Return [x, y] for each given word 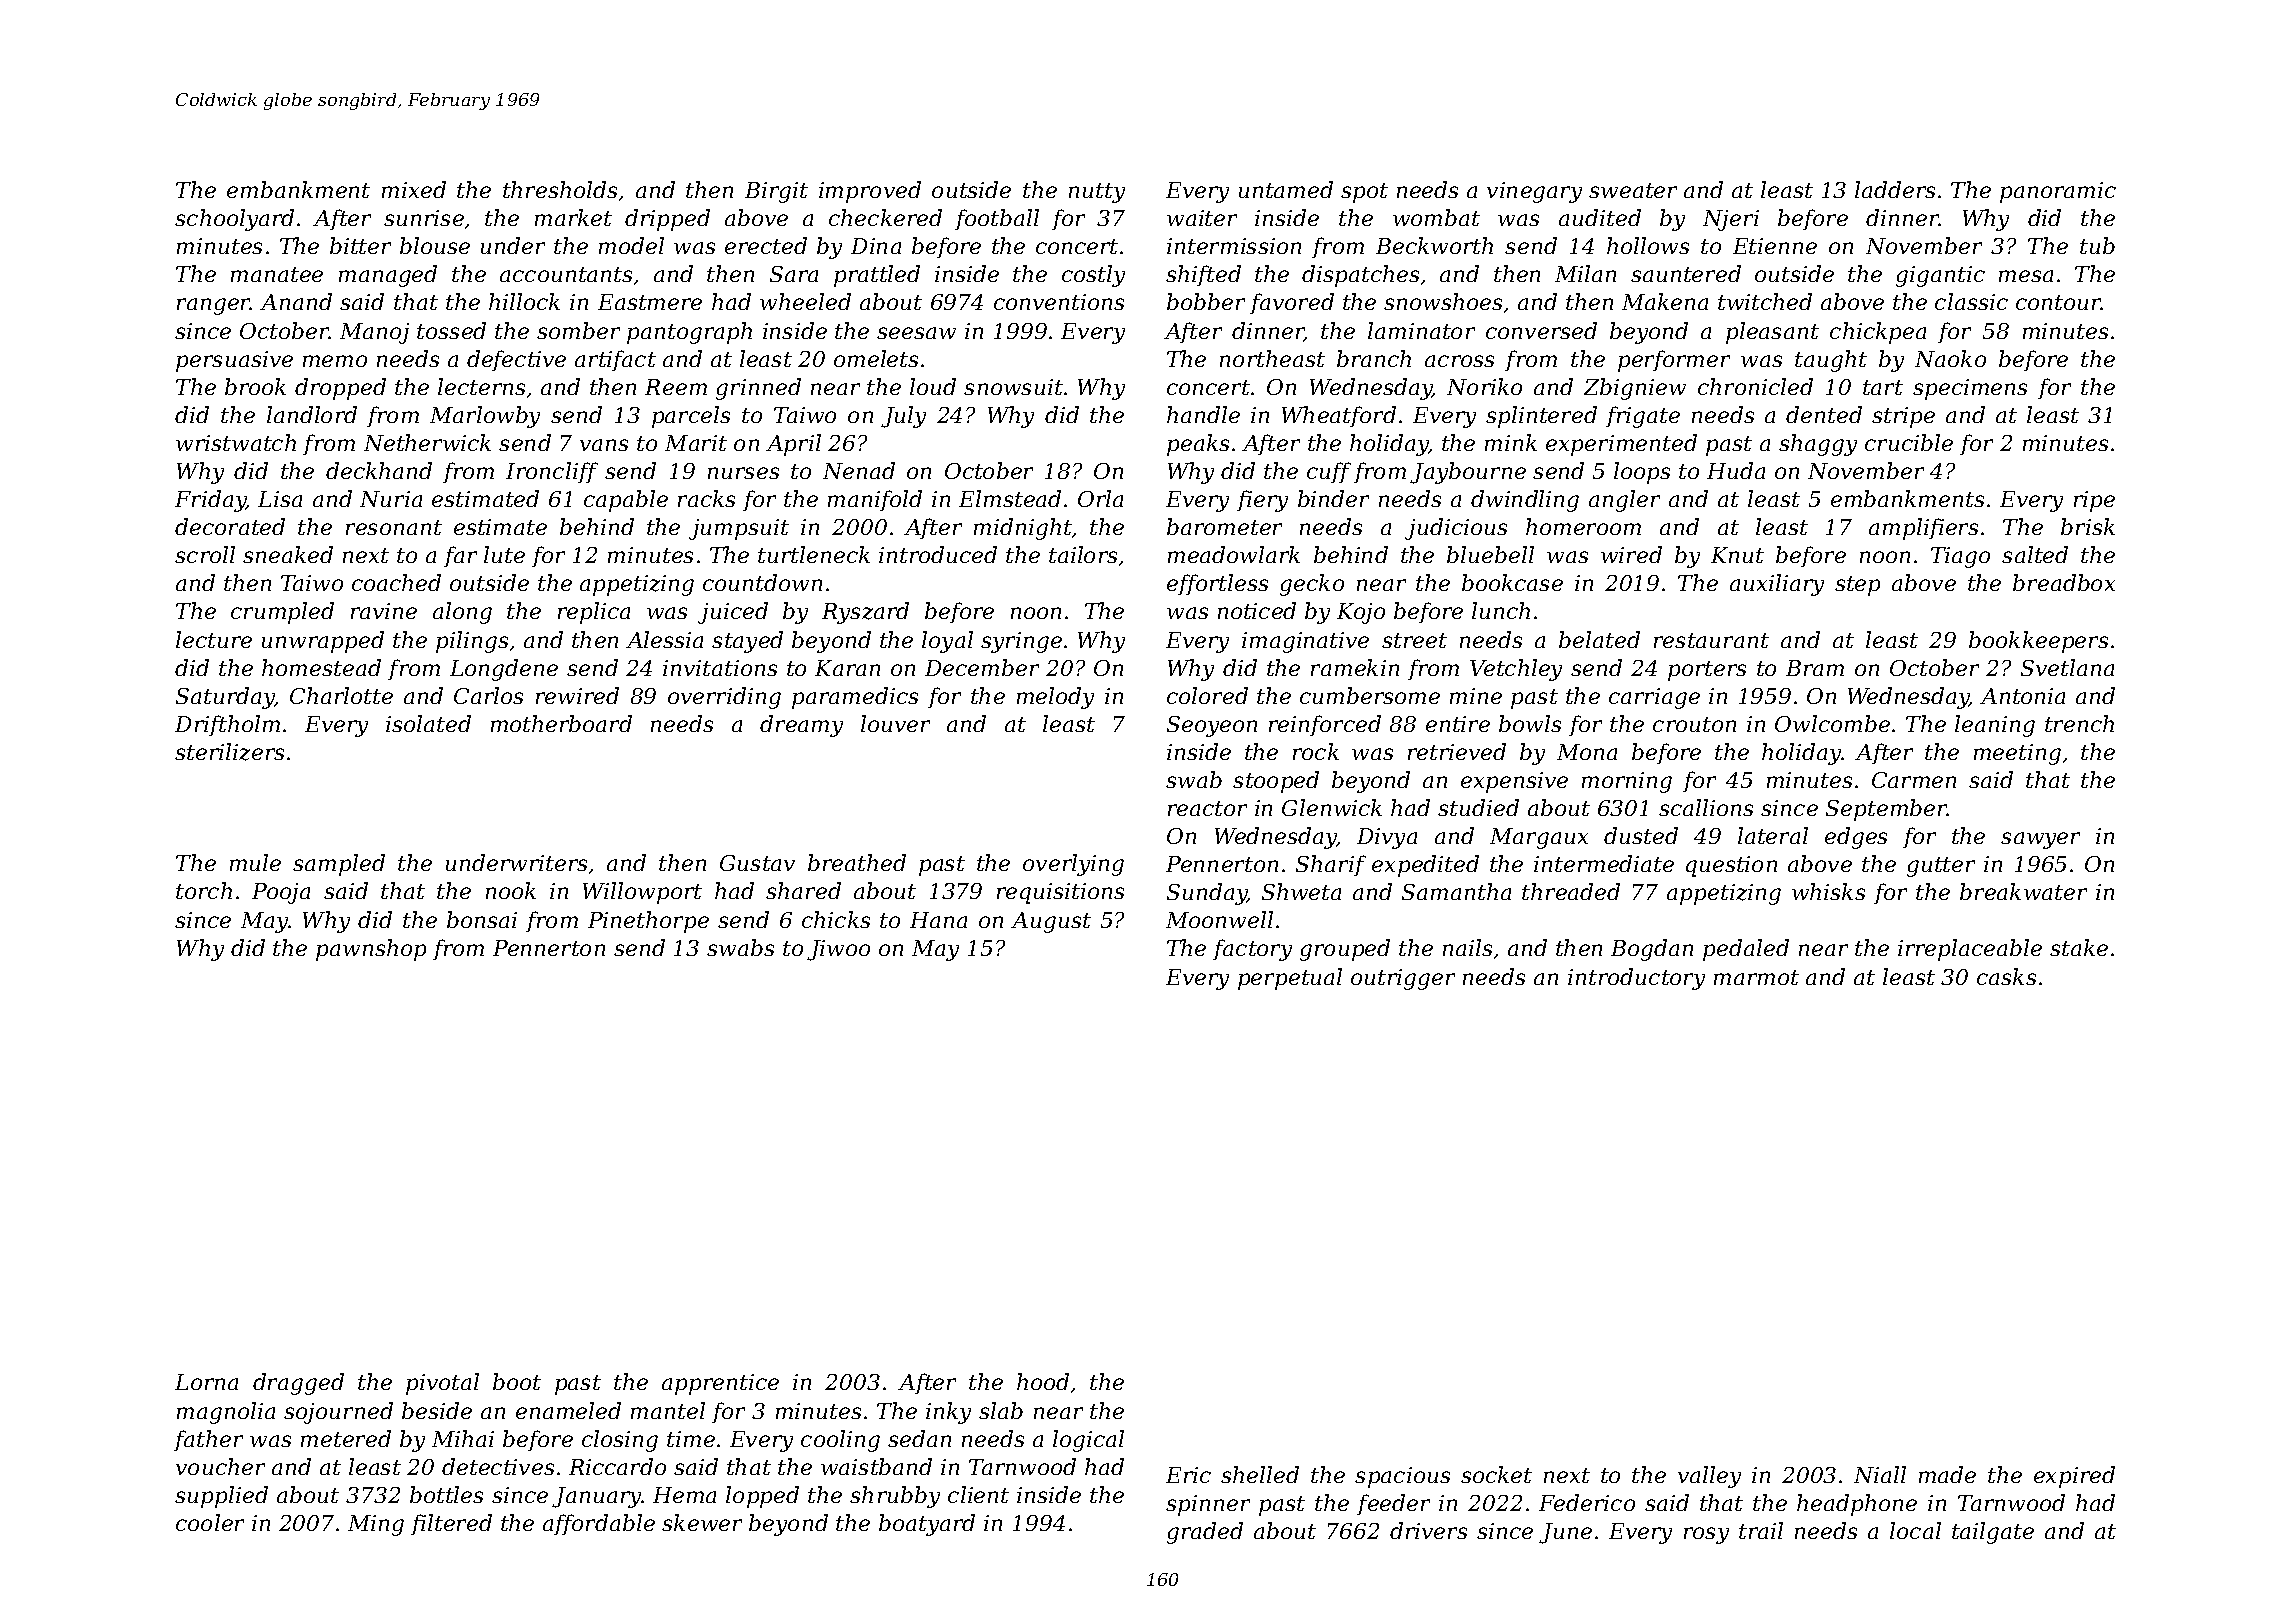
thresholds [560, 189]
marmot [1756, 977]
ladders [1895, 189]
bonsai [482, 919]
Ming [376, 1525]
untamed [1286, 189]
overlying [1073, 865]
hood [1043, 1381]
